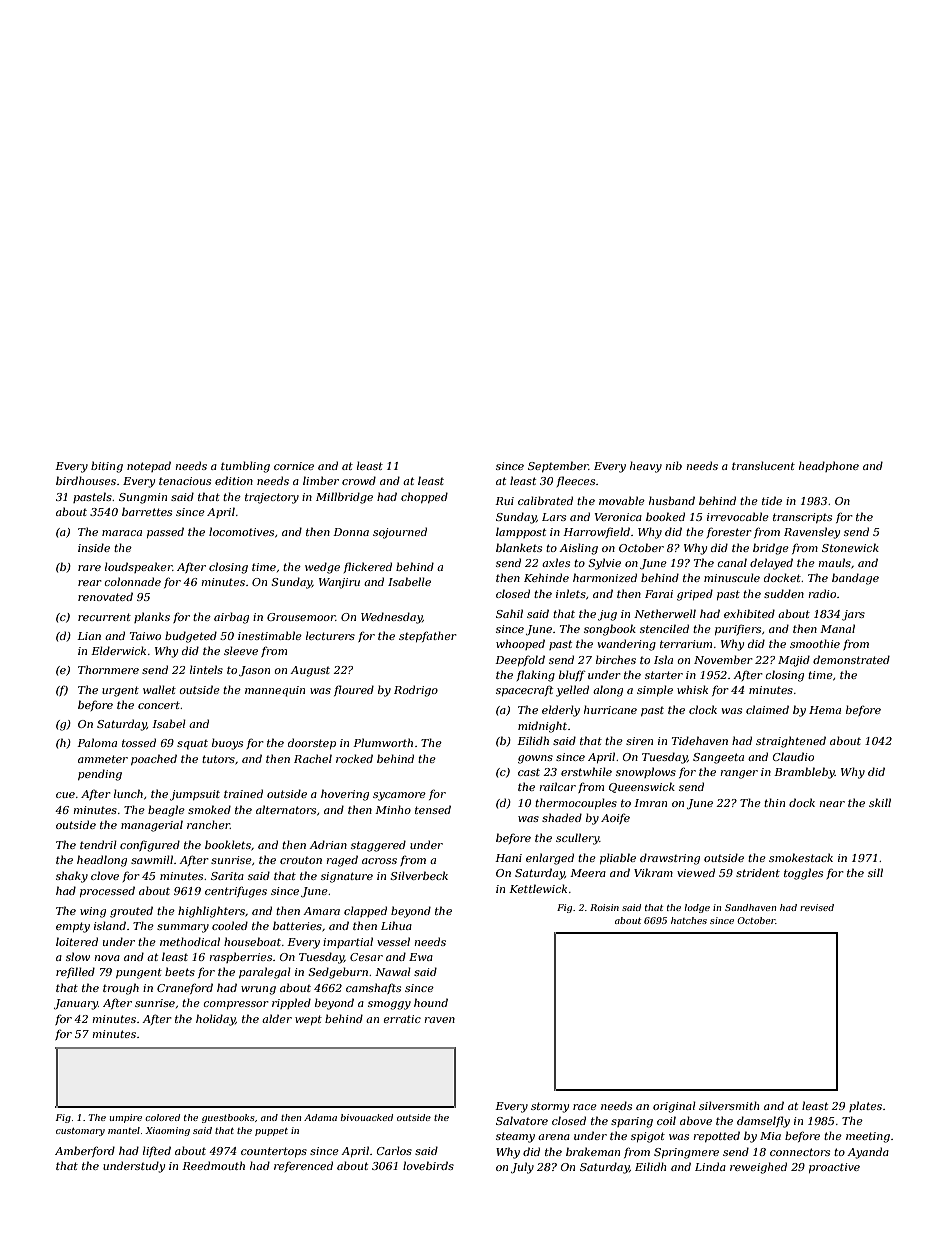  What do you see at coordinates (107, 467) in the document?
I see `biting` at bounding box center [107, 467].
